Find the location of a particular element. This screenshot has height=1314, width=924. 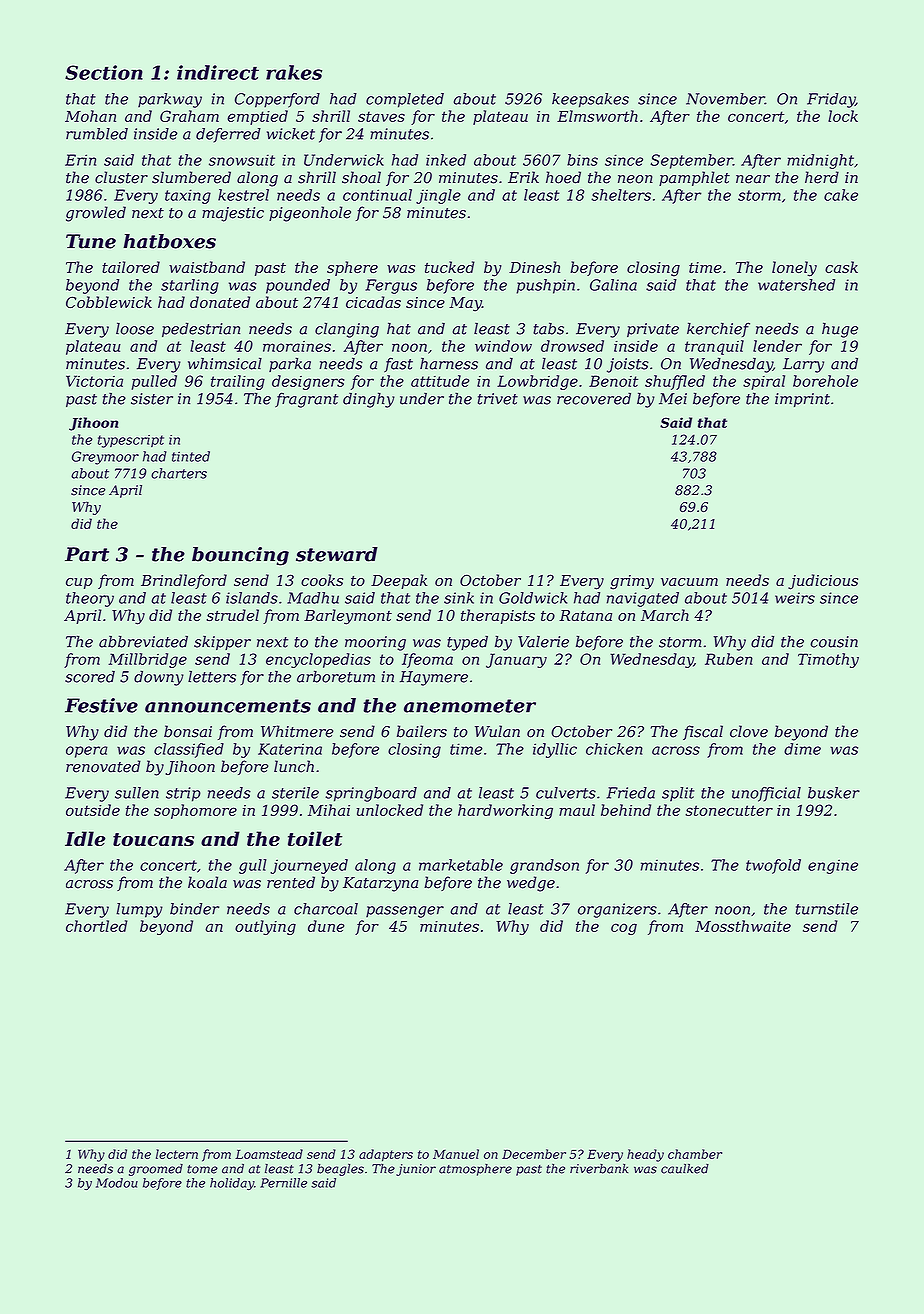

huge is located at coordinates (840, 330).
